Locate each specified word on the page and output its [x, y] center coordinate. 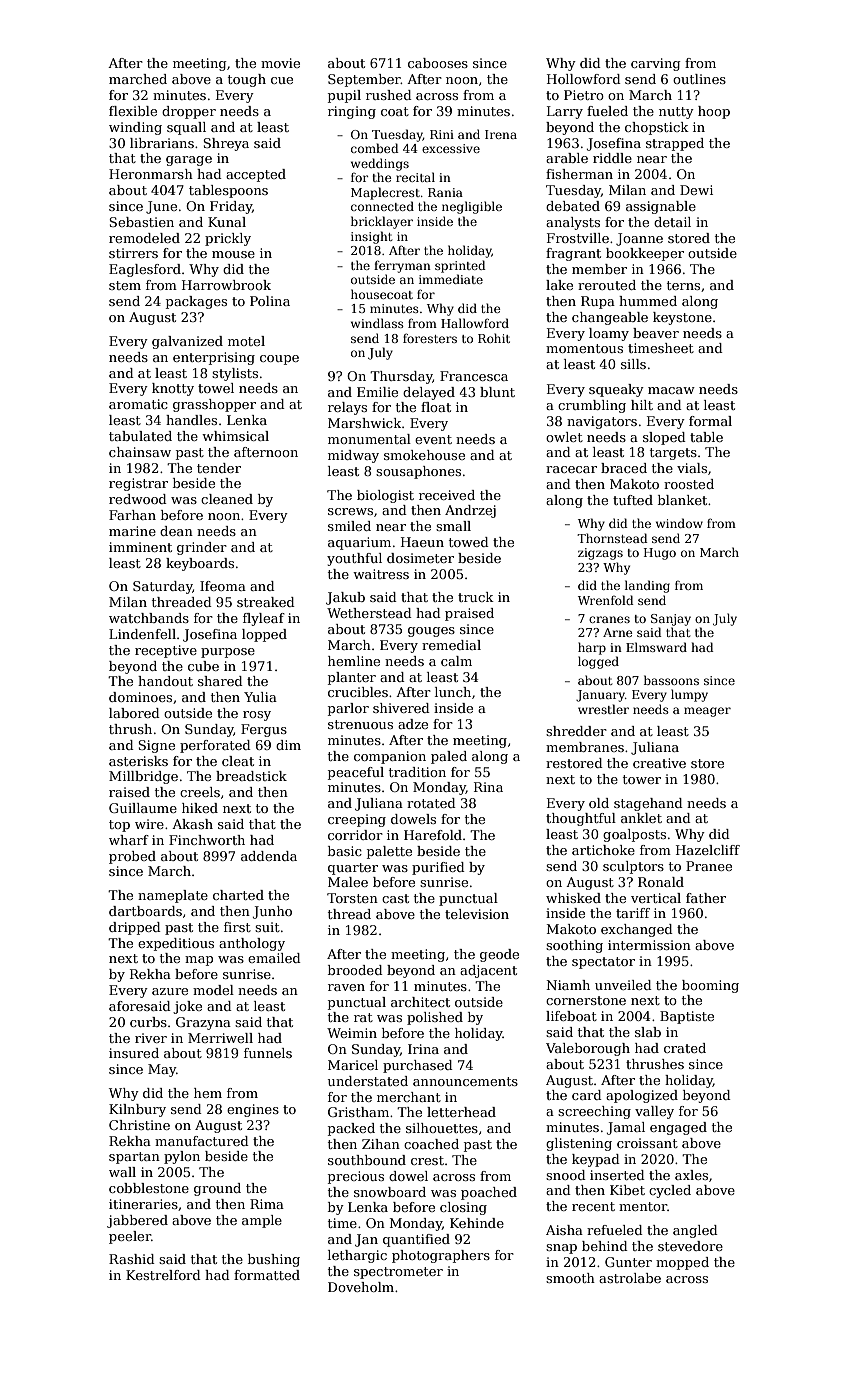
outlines [699, 79]
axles [691, 1175]
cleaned [227, 499]
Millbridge [143, 777]
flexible [133, 111]
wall [122, 1172]
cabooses [438, 63]
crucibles [358, 692]
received [447, 495]
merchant [409, 1097]
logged [598, 662]
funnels [268, 1053]
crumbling [592, 406]
